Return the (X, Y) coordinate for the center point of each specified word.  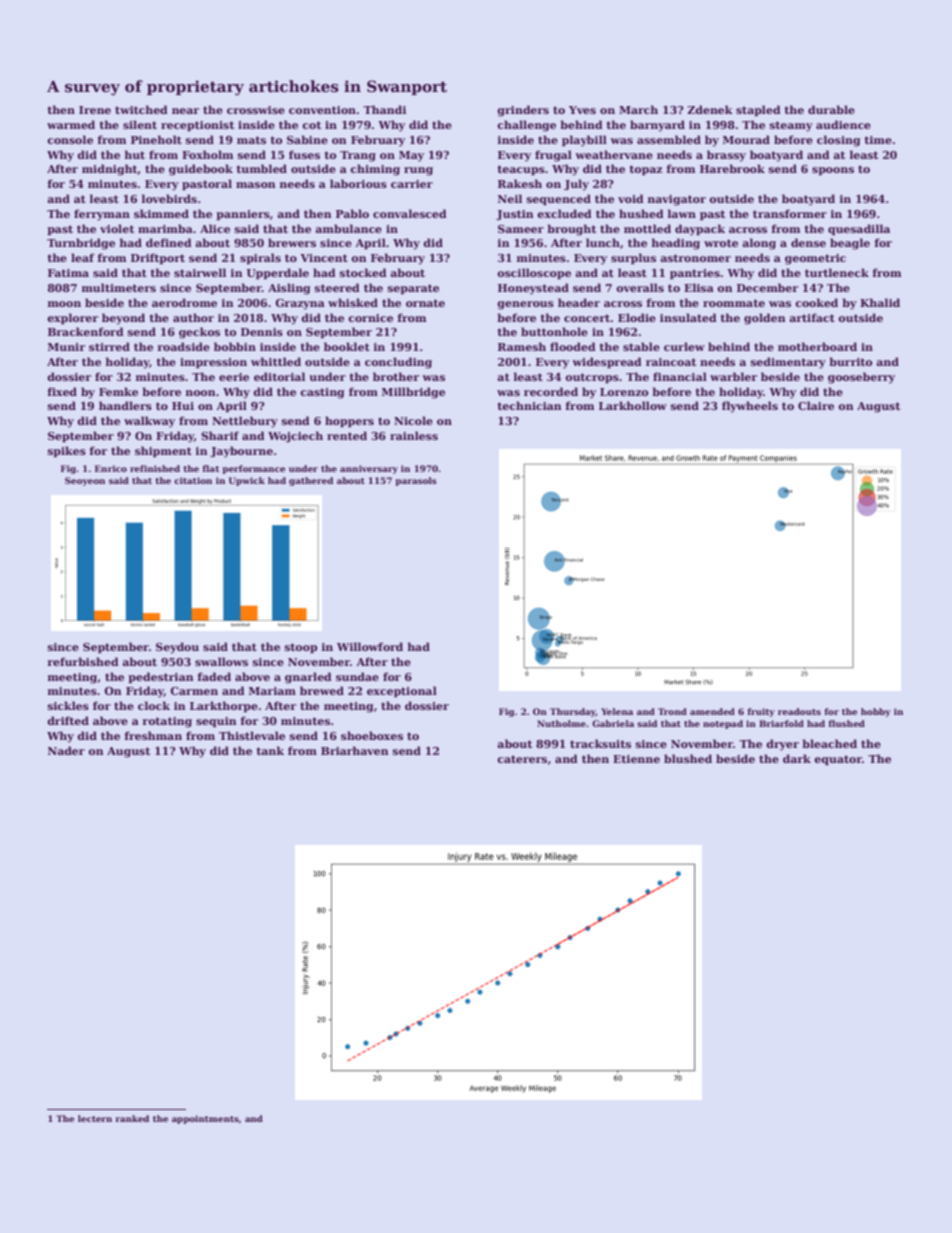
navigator (676, 200)
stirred (109, 346)
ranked (132, 1118)
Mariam (272, 691)
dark (797, 758)
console (70, 139)
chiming (375, 170)
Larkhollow (633, 405)
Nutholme (561, 723)
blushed (688, 758)
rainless (414, 435)
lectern (95, 1118)
